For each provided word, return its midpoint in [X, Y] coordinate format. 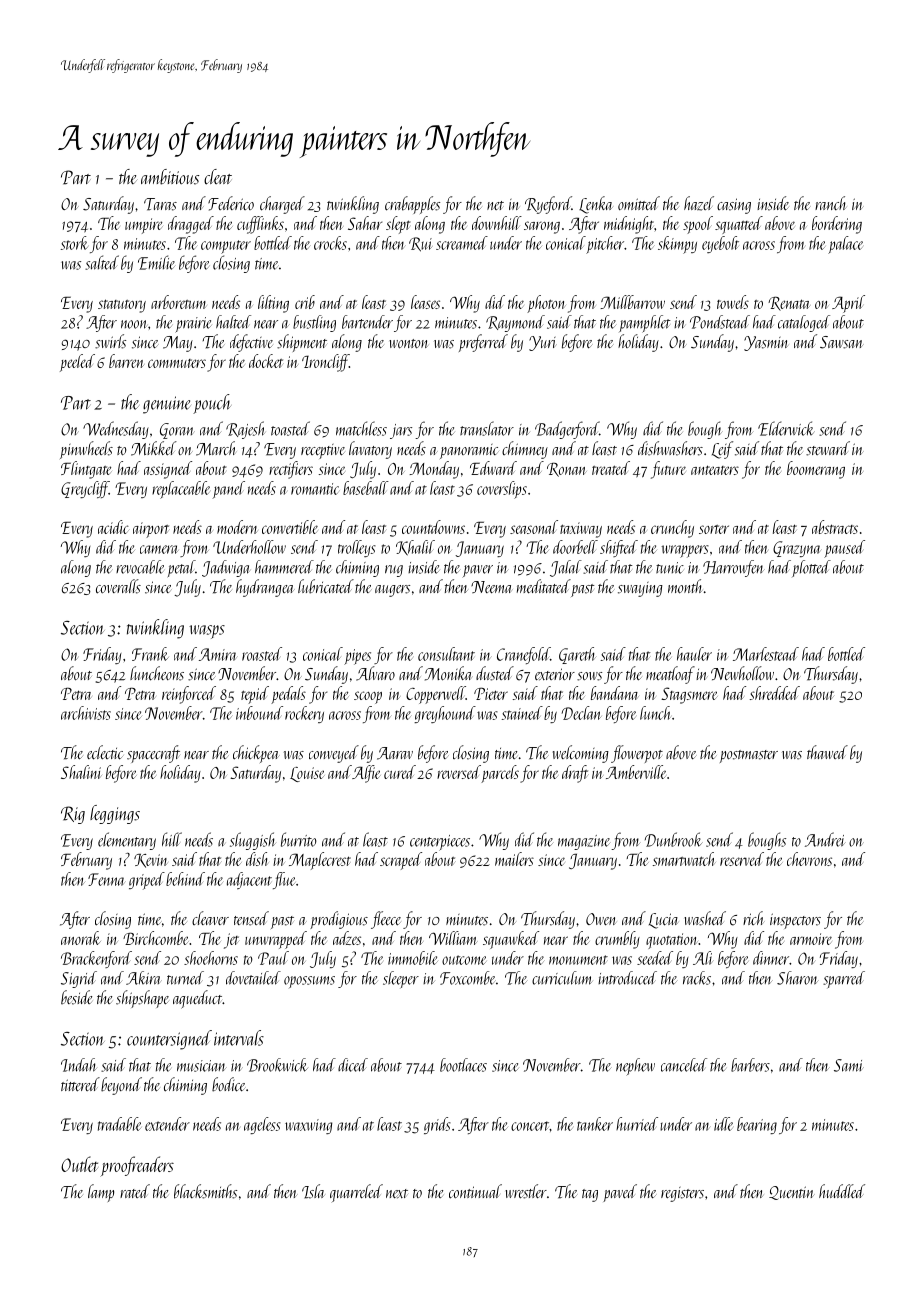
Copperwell [436, 695]
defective [251, 343]
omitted [639, 203]
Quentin [792, 1193]
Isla [313, 1191]
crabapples [412, 205]
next [397, 1194]
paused [844, 549]
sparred [844, 979]
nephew [635, 1067]
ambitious [170, 177]
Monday [434, 470]
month [685, 586]
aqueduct [197, 999]
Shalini [81, 772]
